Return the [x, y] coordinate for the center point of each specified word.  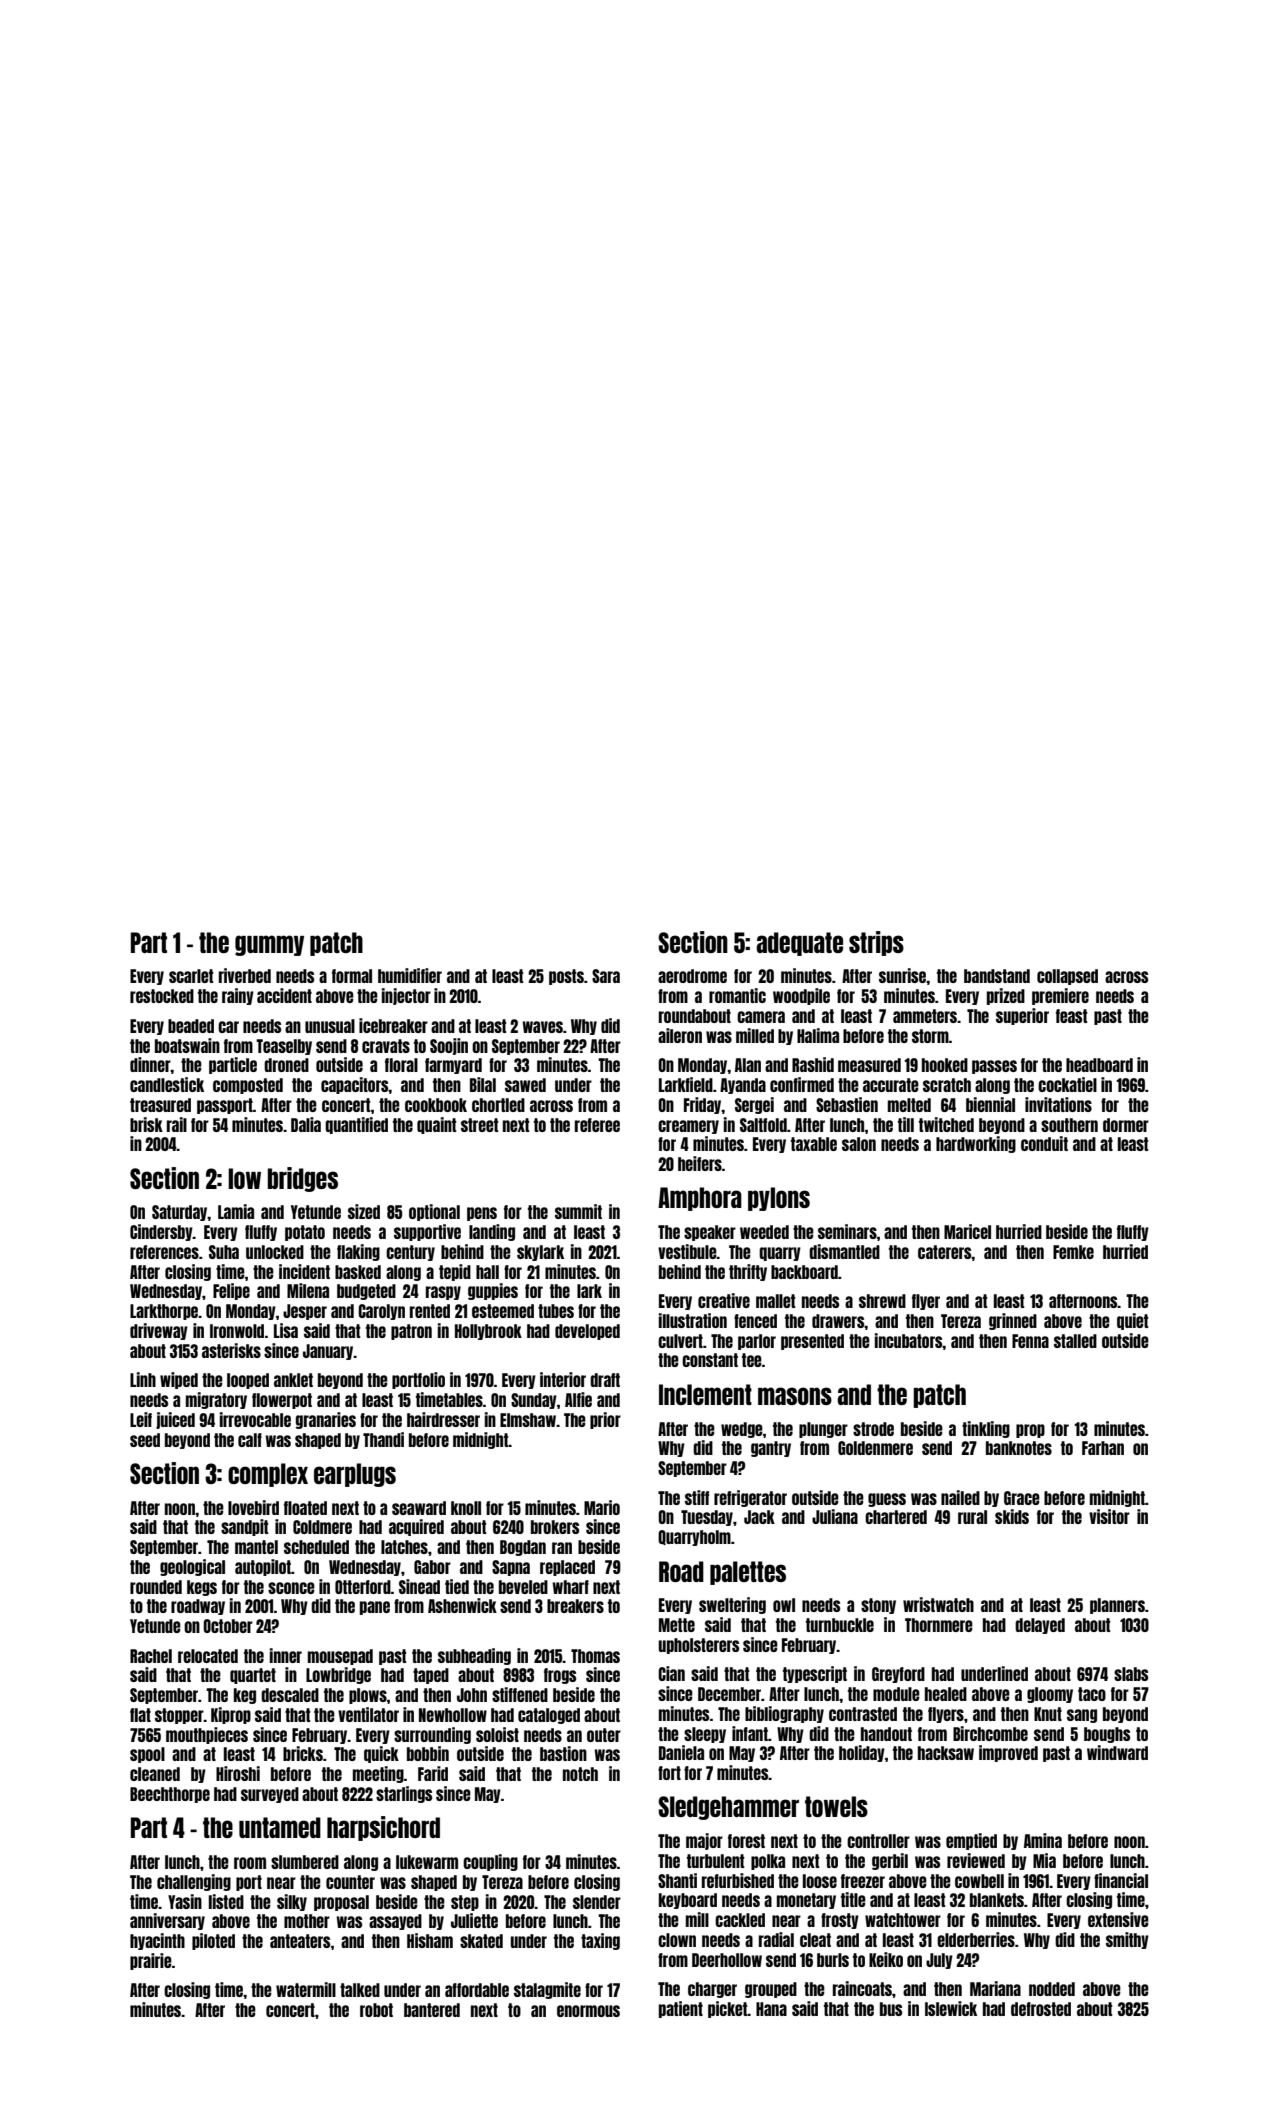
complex [268, 1475]
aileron [680, 1035]
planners [1117, 1606]
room [250, 1863]
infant [750, 1733]
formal [352, 976]
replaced [567, 1568]
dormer [1126, 1125]
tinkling [986, 1429]
